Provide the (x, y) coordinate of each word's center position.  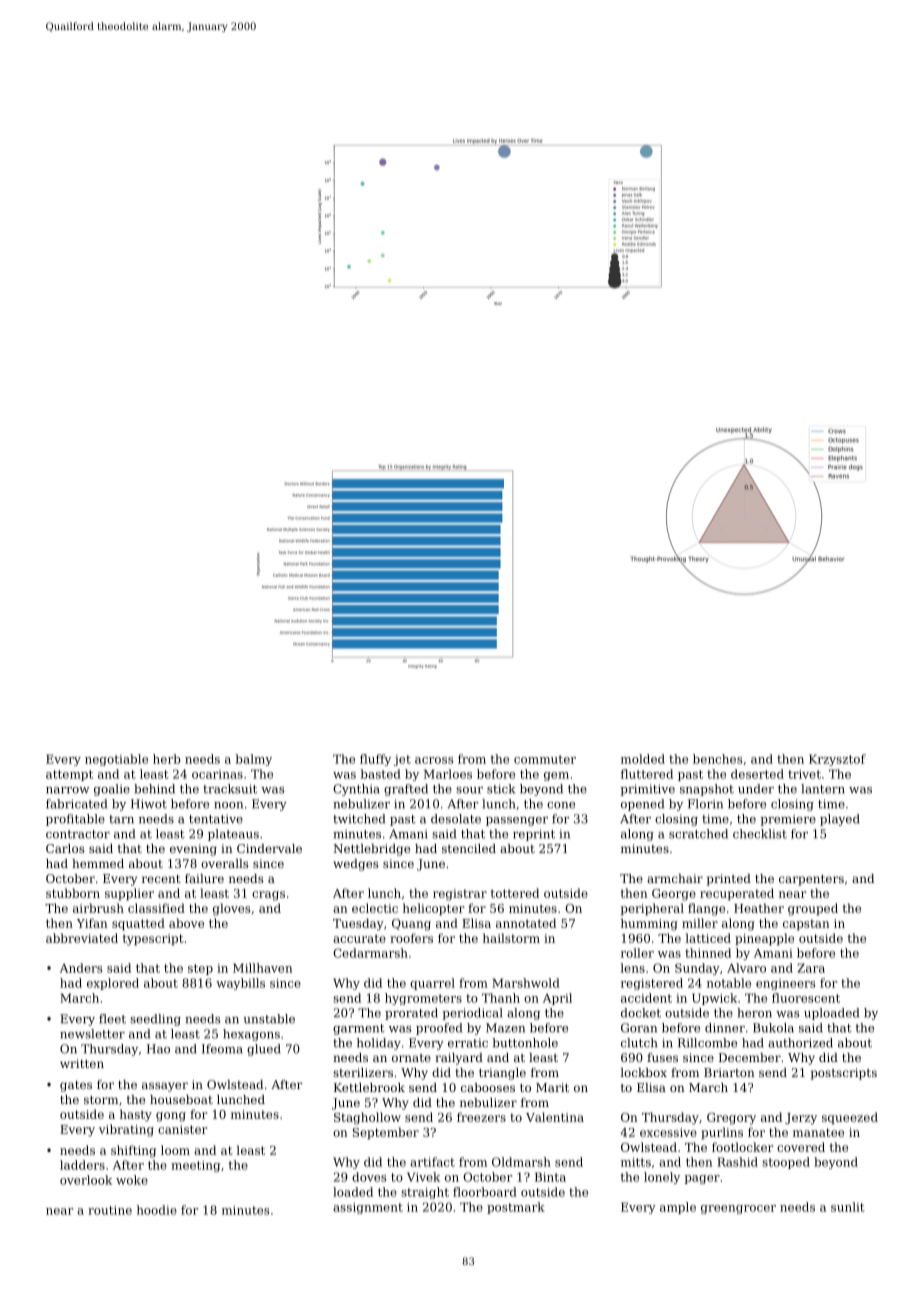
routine (110, 1210)
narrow (67, 790)
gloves (231, 909)
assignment (368, 1208)
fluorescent (806, 998)
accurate (359, 938)
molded (643, 759)
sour (469, 790)
